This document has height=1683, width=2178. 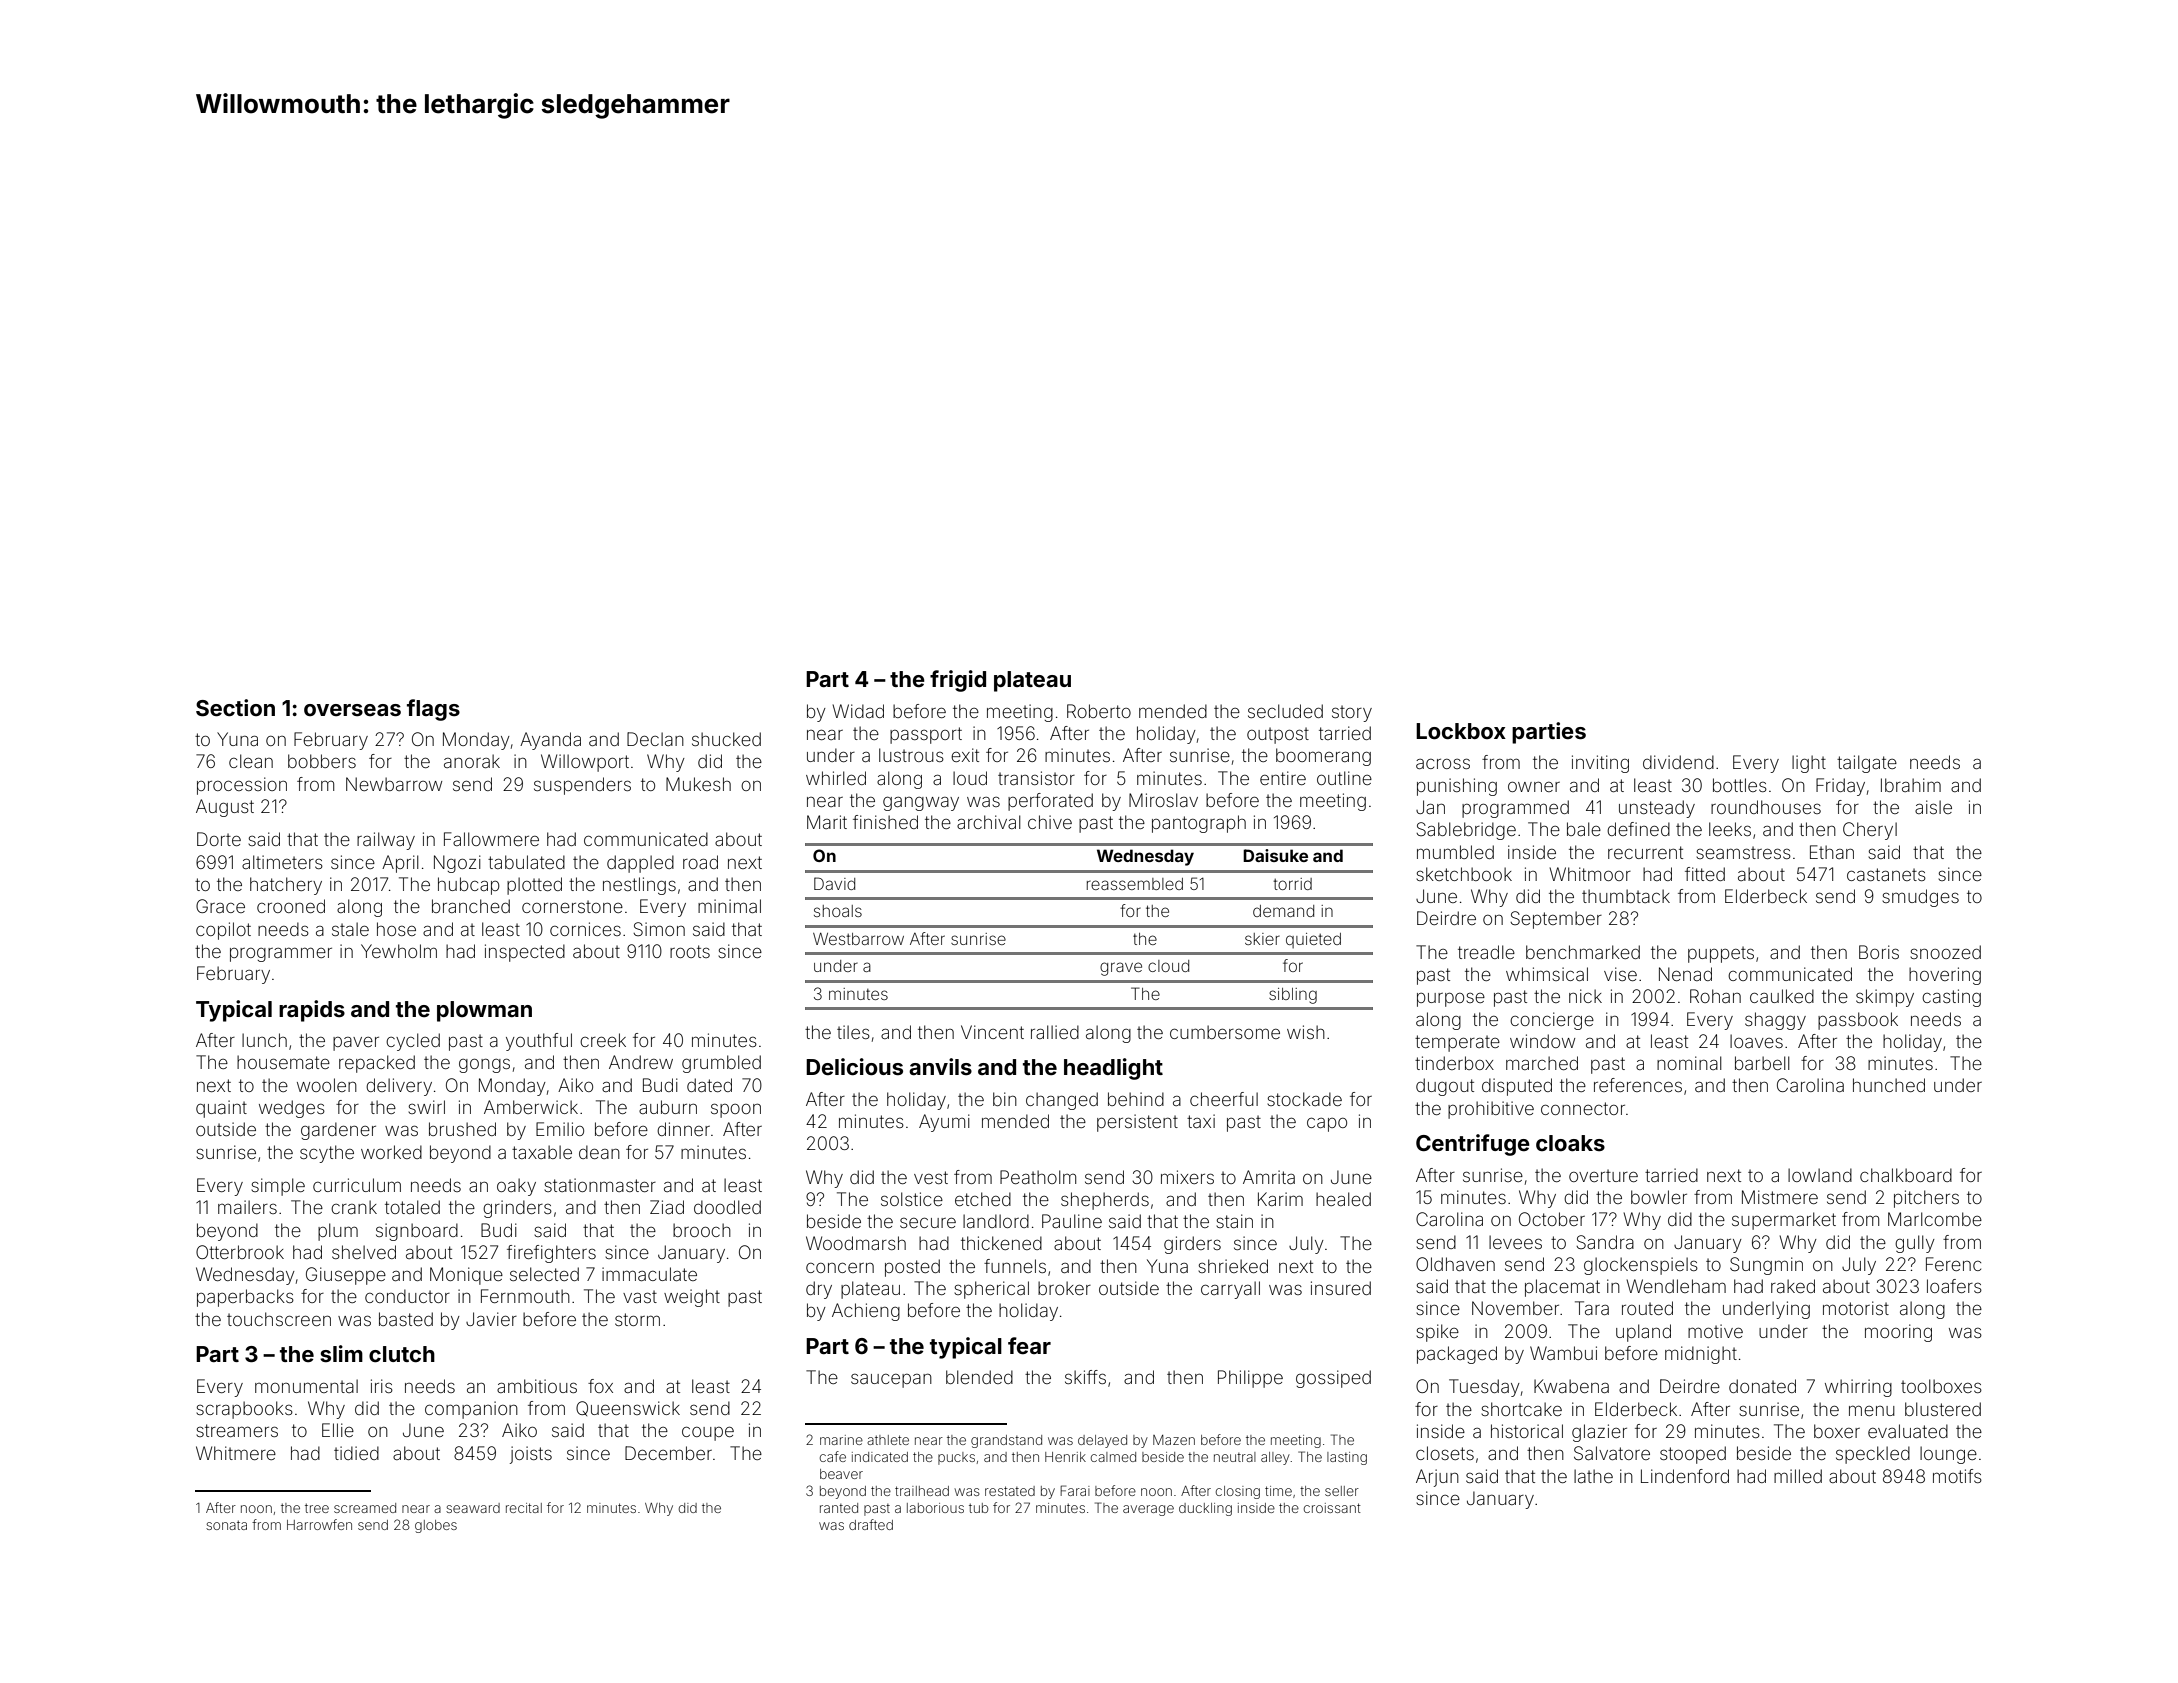 What do you see at coordinates (1293, 996) in the document?
I see `sibling` at bounding box center [1293, 996].
